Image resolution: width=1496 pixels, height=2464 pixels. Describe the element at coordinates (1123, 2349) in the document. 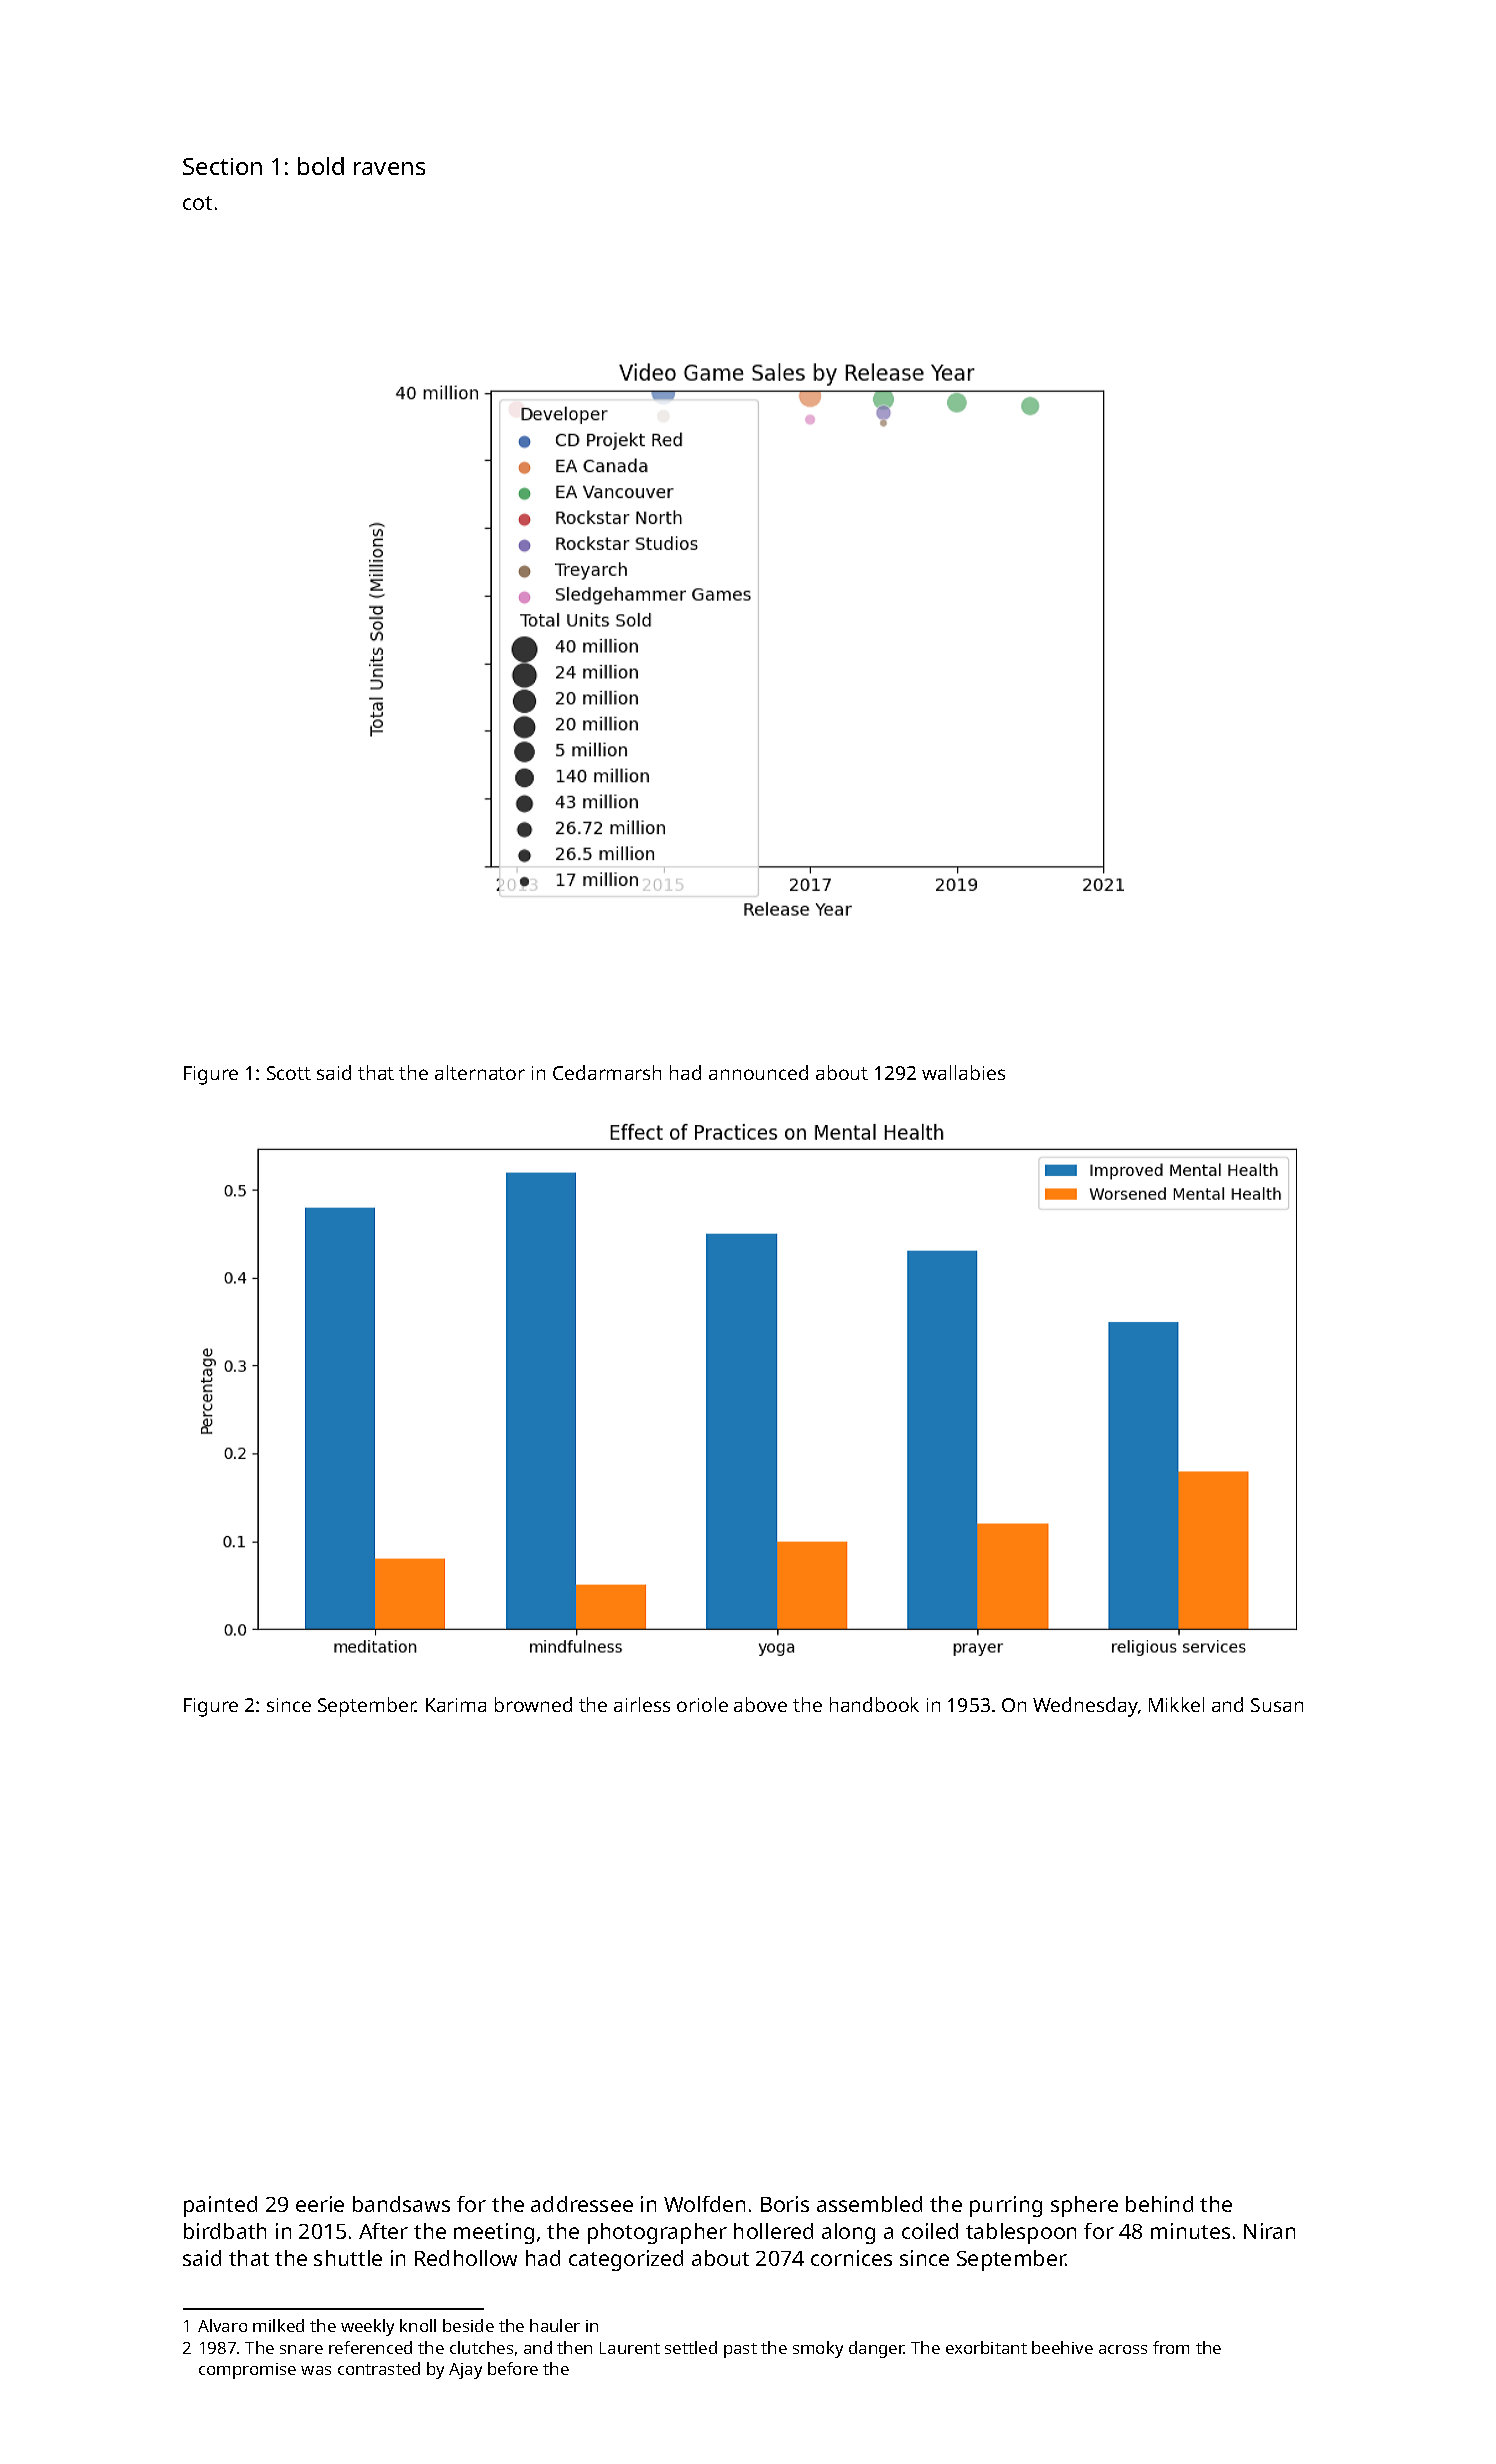

I see `across` at that location.
